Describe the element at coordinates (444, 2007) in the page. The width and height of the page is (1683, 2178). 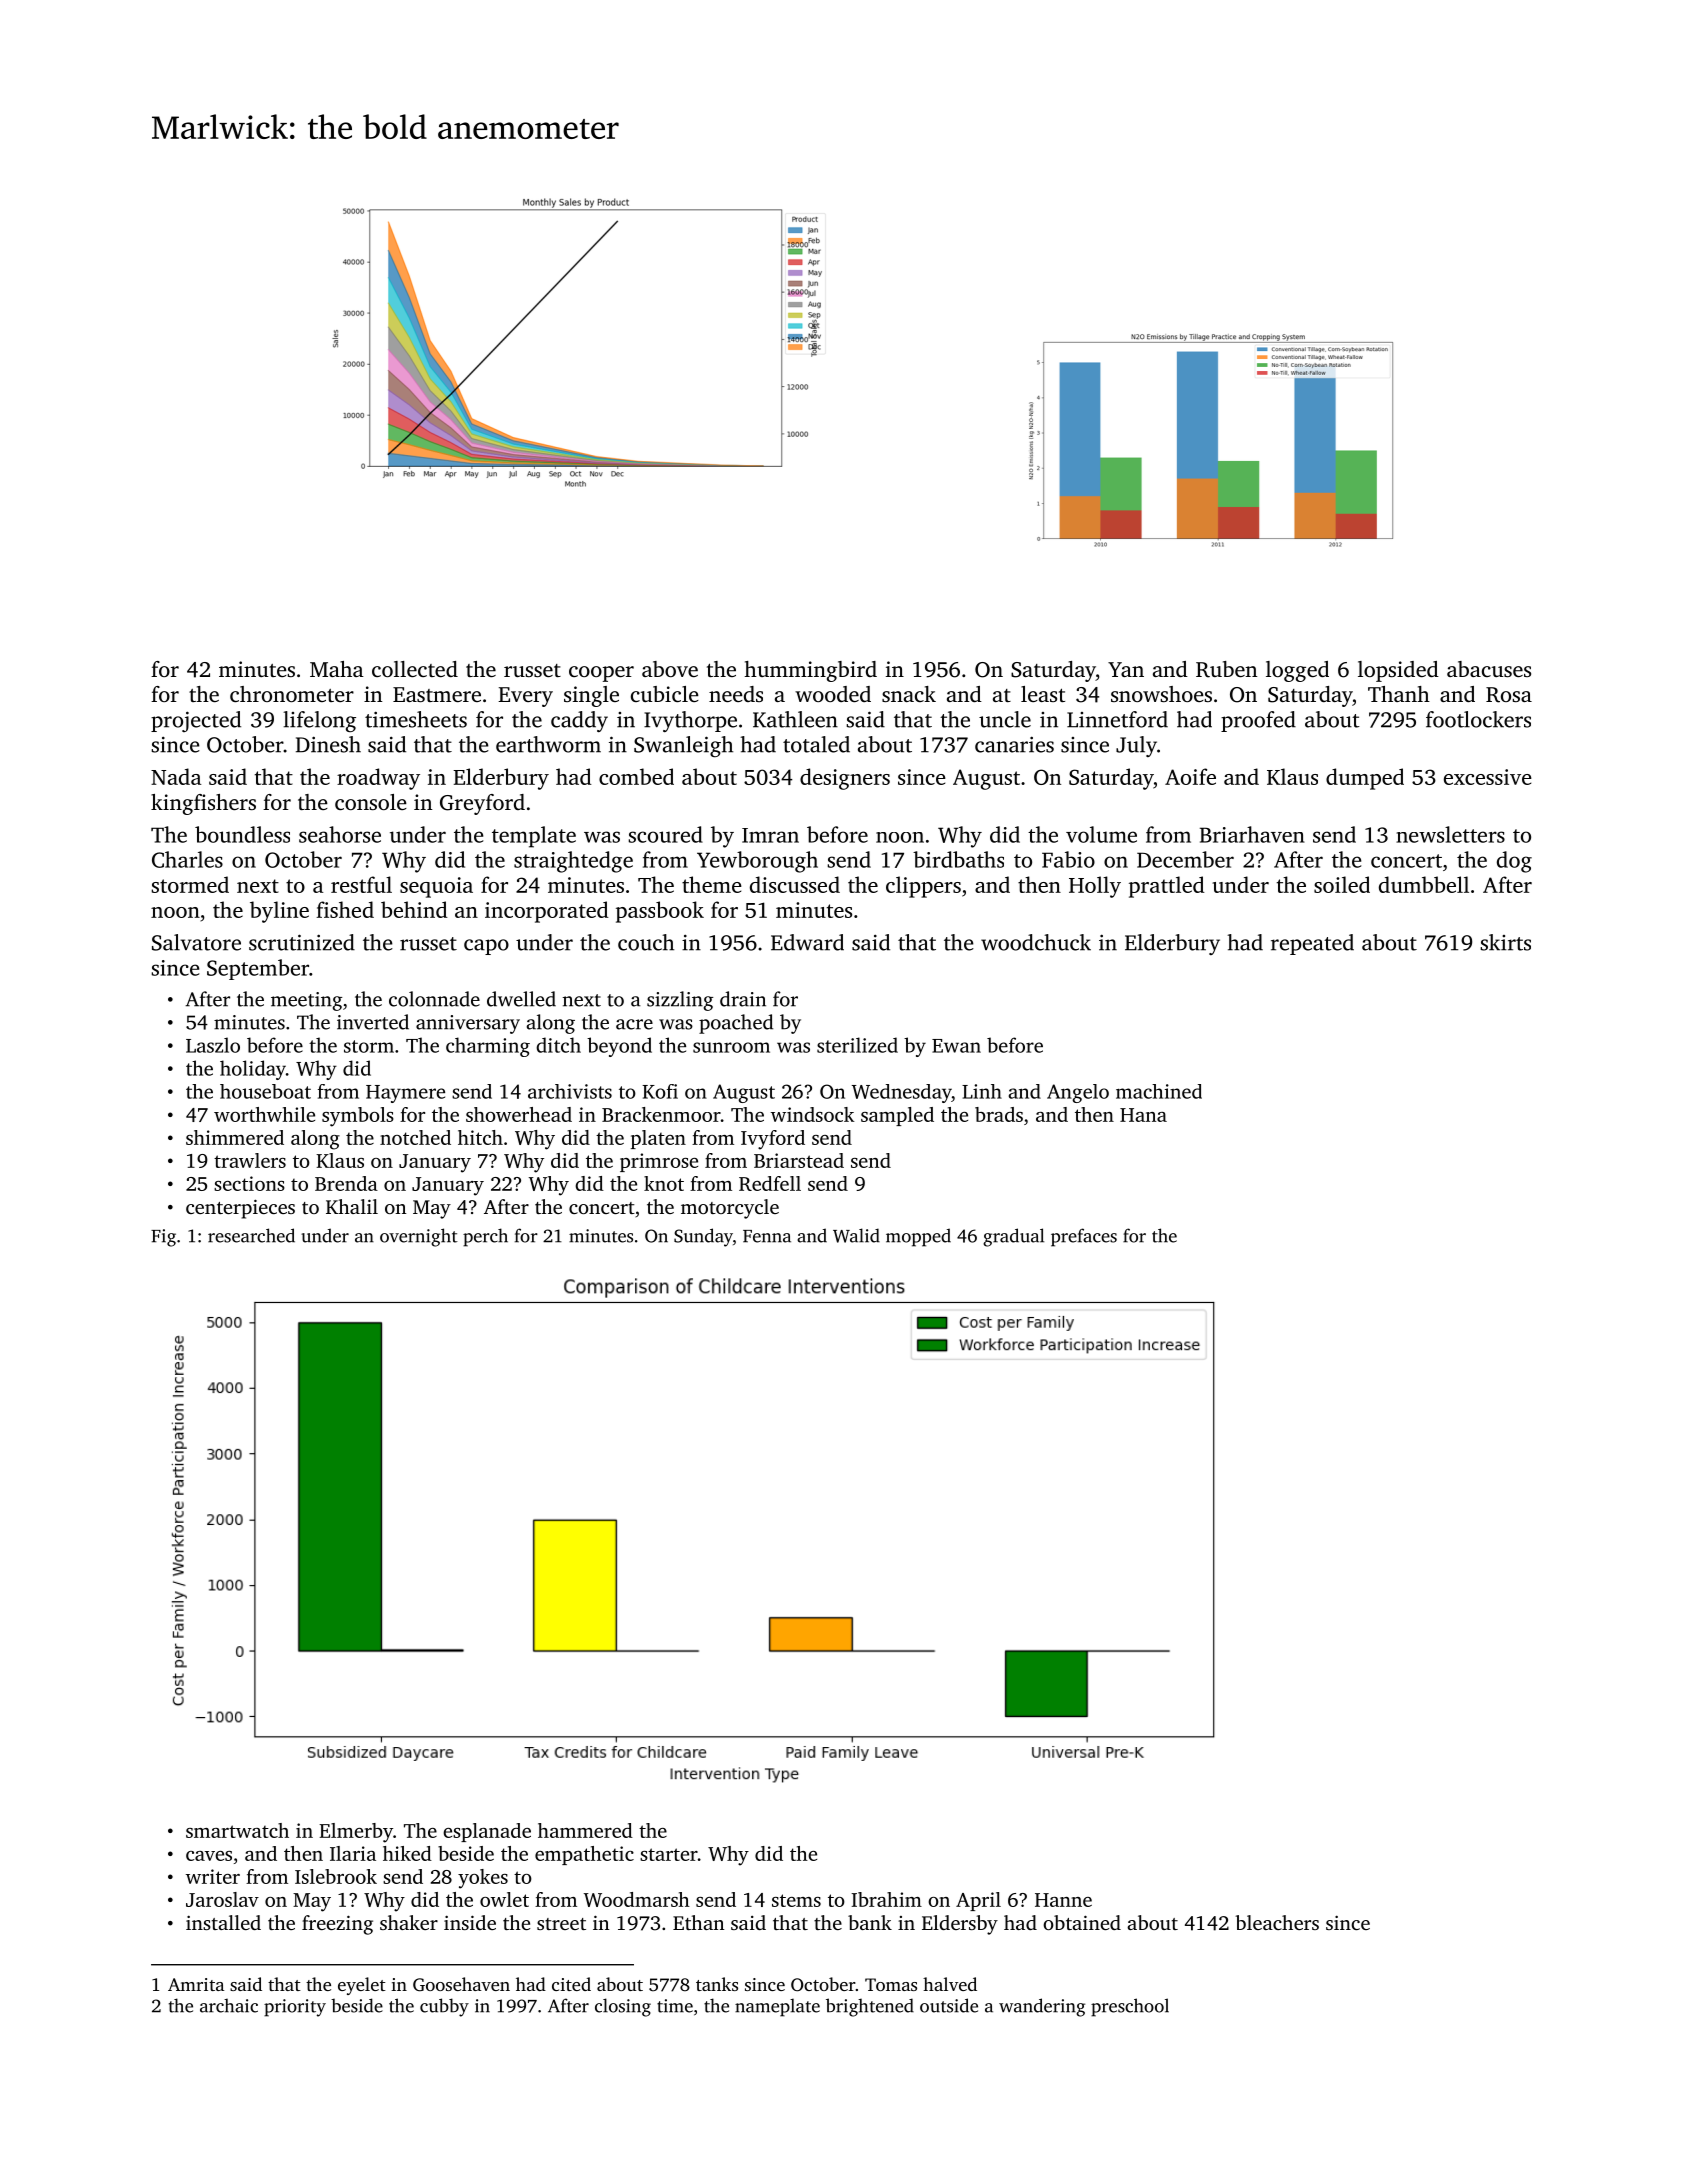
I see `cubby` at that location.
